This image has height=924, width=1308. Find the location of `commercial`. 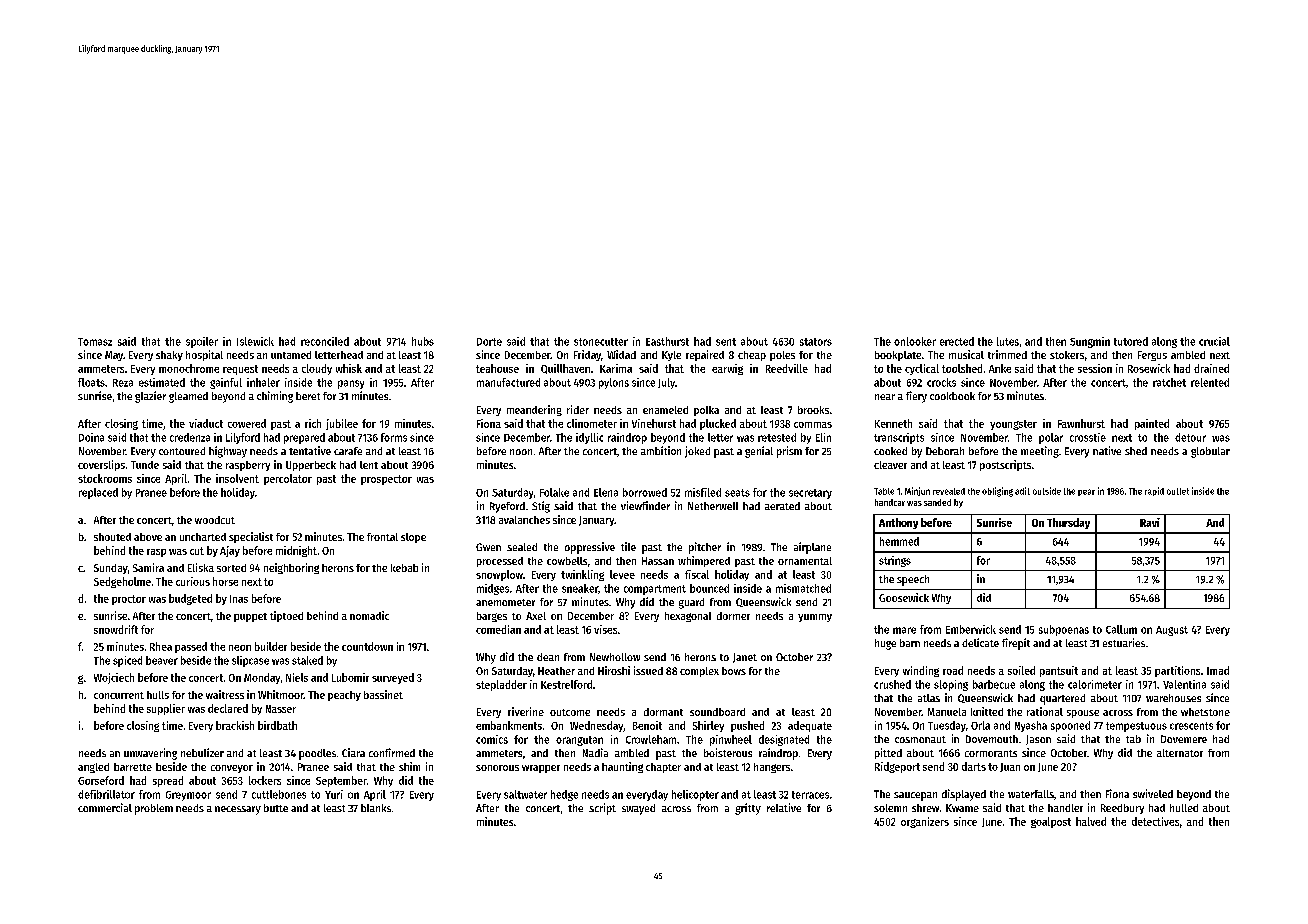

commercial is located at coordinates (105, 807).
